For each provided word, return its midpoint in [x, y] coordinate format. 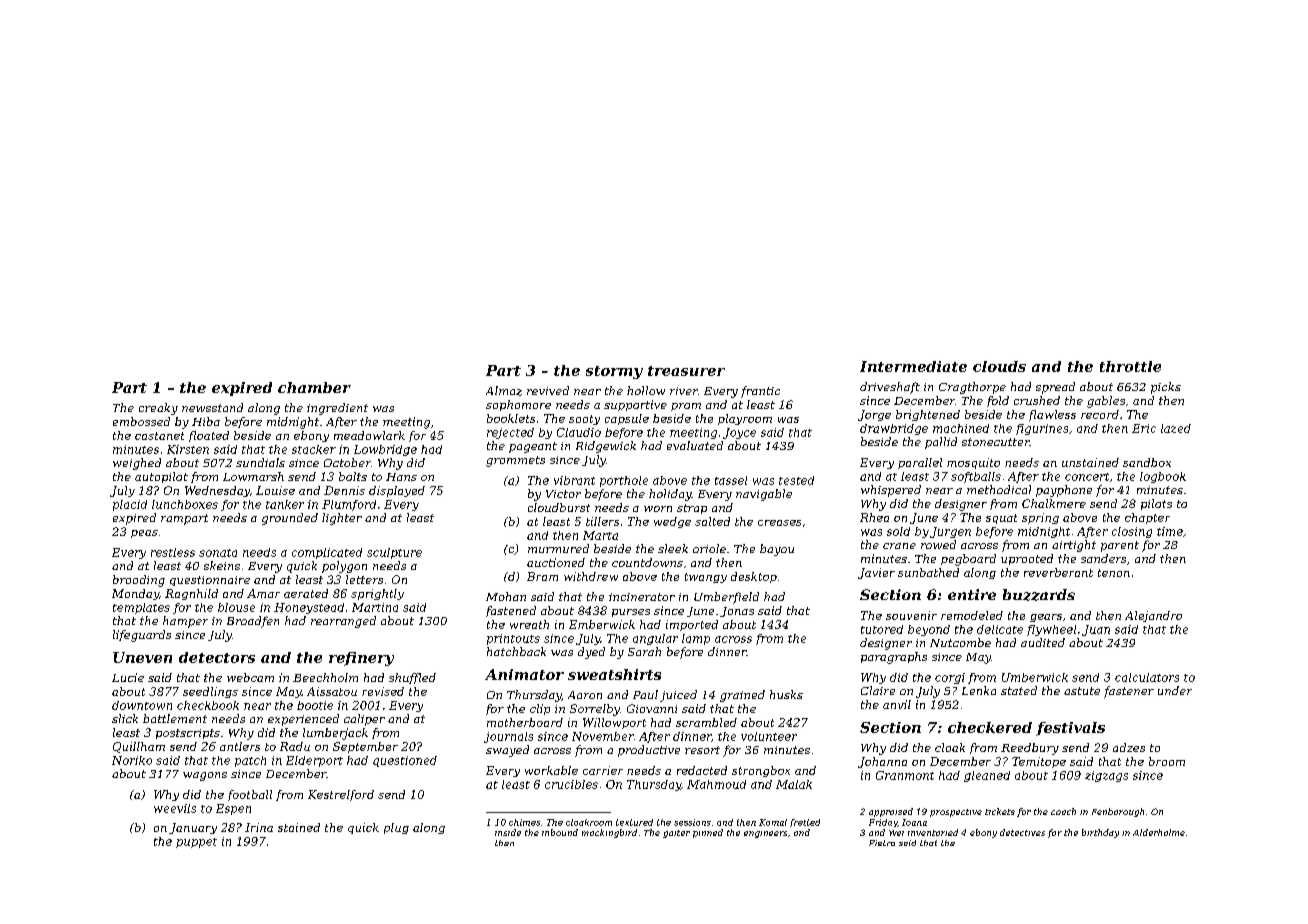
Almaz [504, 391]
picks [1166, 388]
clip [540, 709]
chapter [1147, 518]
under [1175, 690]
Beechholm [325, 677]
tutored [882, 629]
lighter [342, 519]
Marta [600, 535]
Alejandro [1153, 616]
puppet [196, 843]
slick [125, 718]
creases [779, 523]
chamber [314, 387]
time [1170, 531]
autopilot [161, 477]
